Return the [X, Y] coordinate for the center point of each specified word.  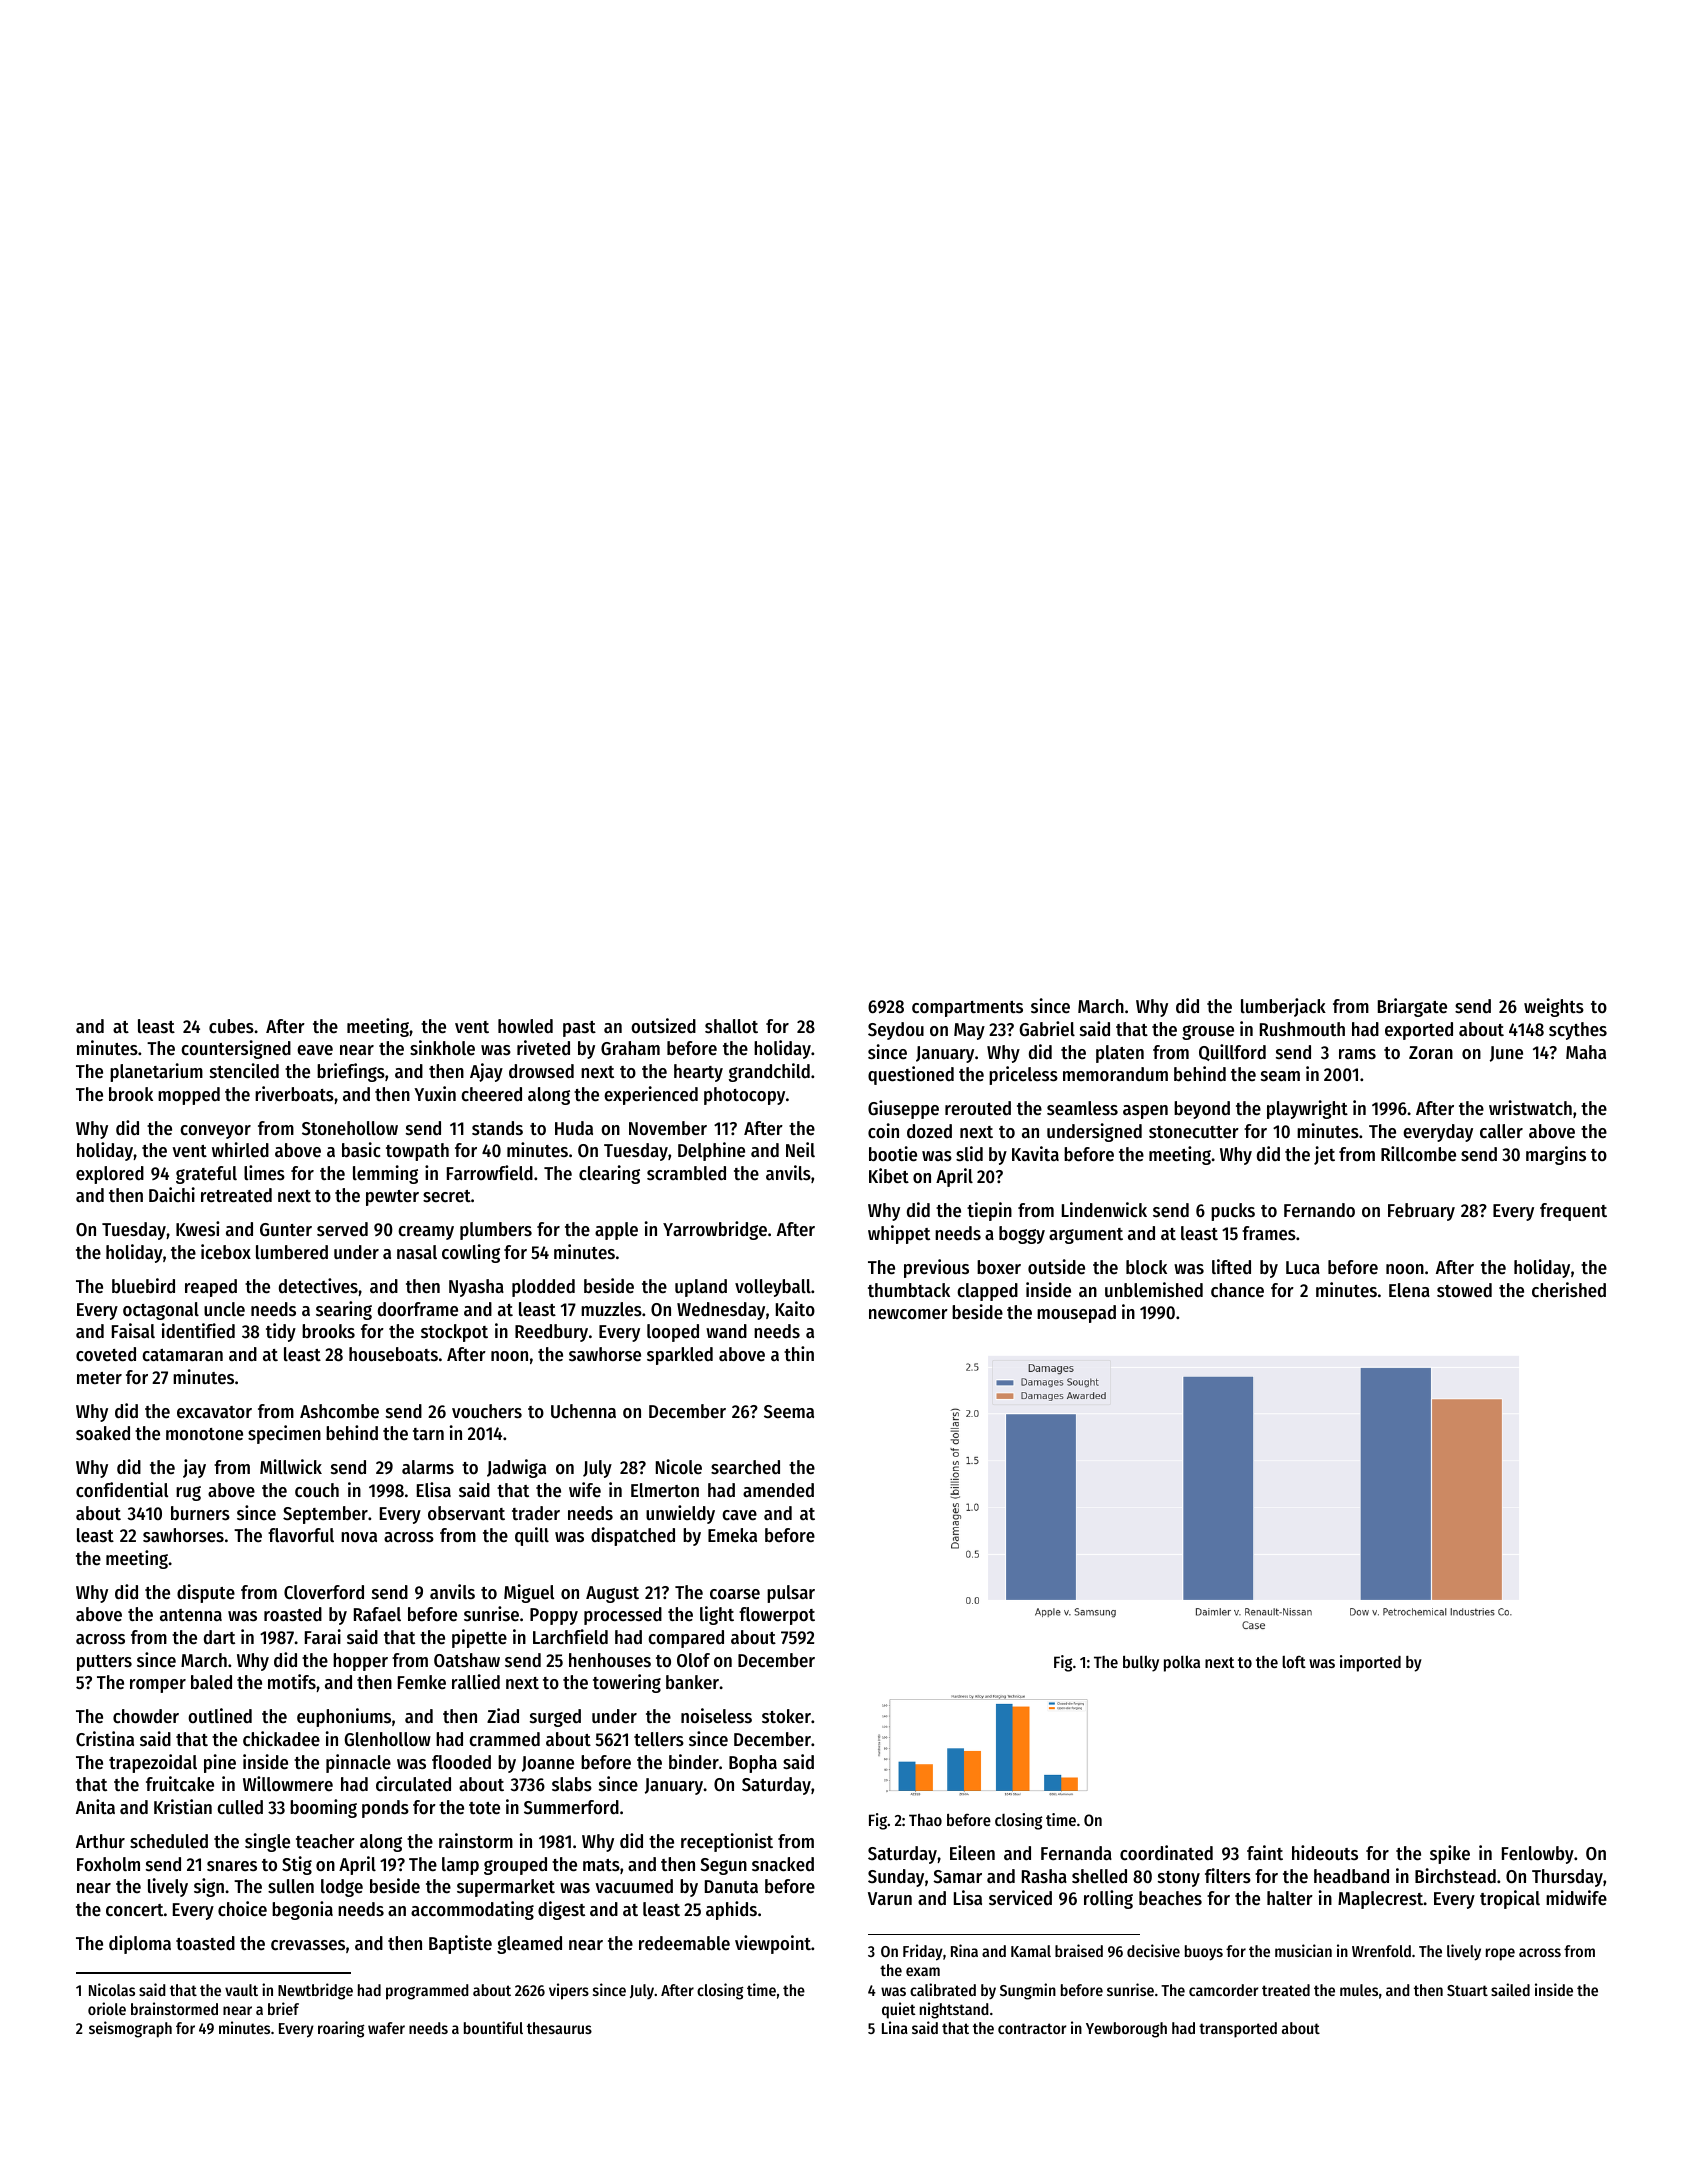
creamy [426, 1233]
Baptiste [460, 1944]
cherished [1569, 1290]
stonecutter [1194, 1132]
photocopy [744, 1096]
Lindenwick [1104, 1210]
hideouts [1325, 1853]
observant [466, 1513]
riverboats [294, 1094]
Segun [723, 1866]
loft [1294, 1662]
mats [601, 1865]
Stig [297, 1865]
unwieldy [680, 1514]
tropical [1510, 1899]
